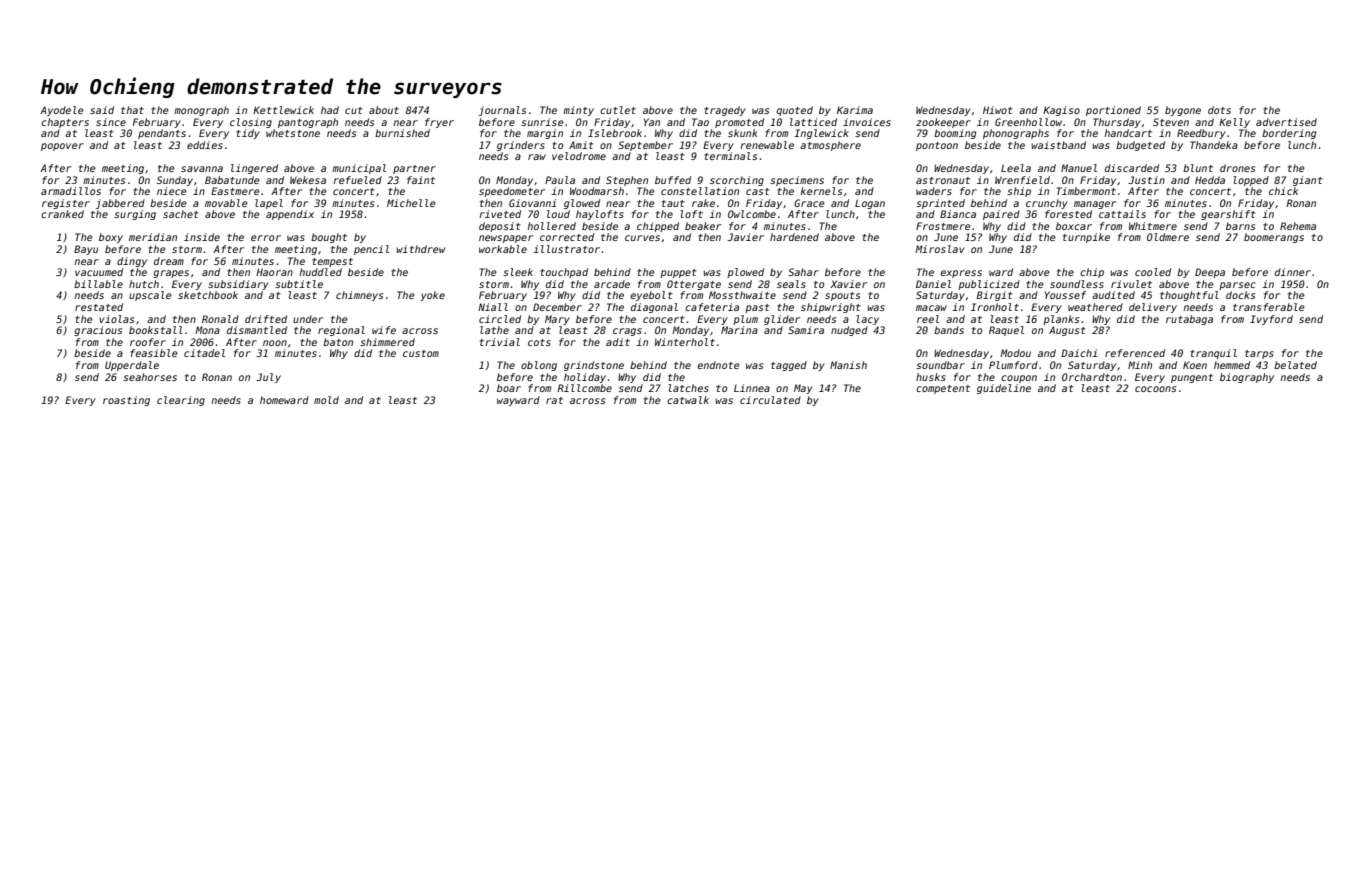 The width and height of the image is (1372, 887). Describe the element at coordinates (618, 110) in the image. I see `cutlet` at that location.
